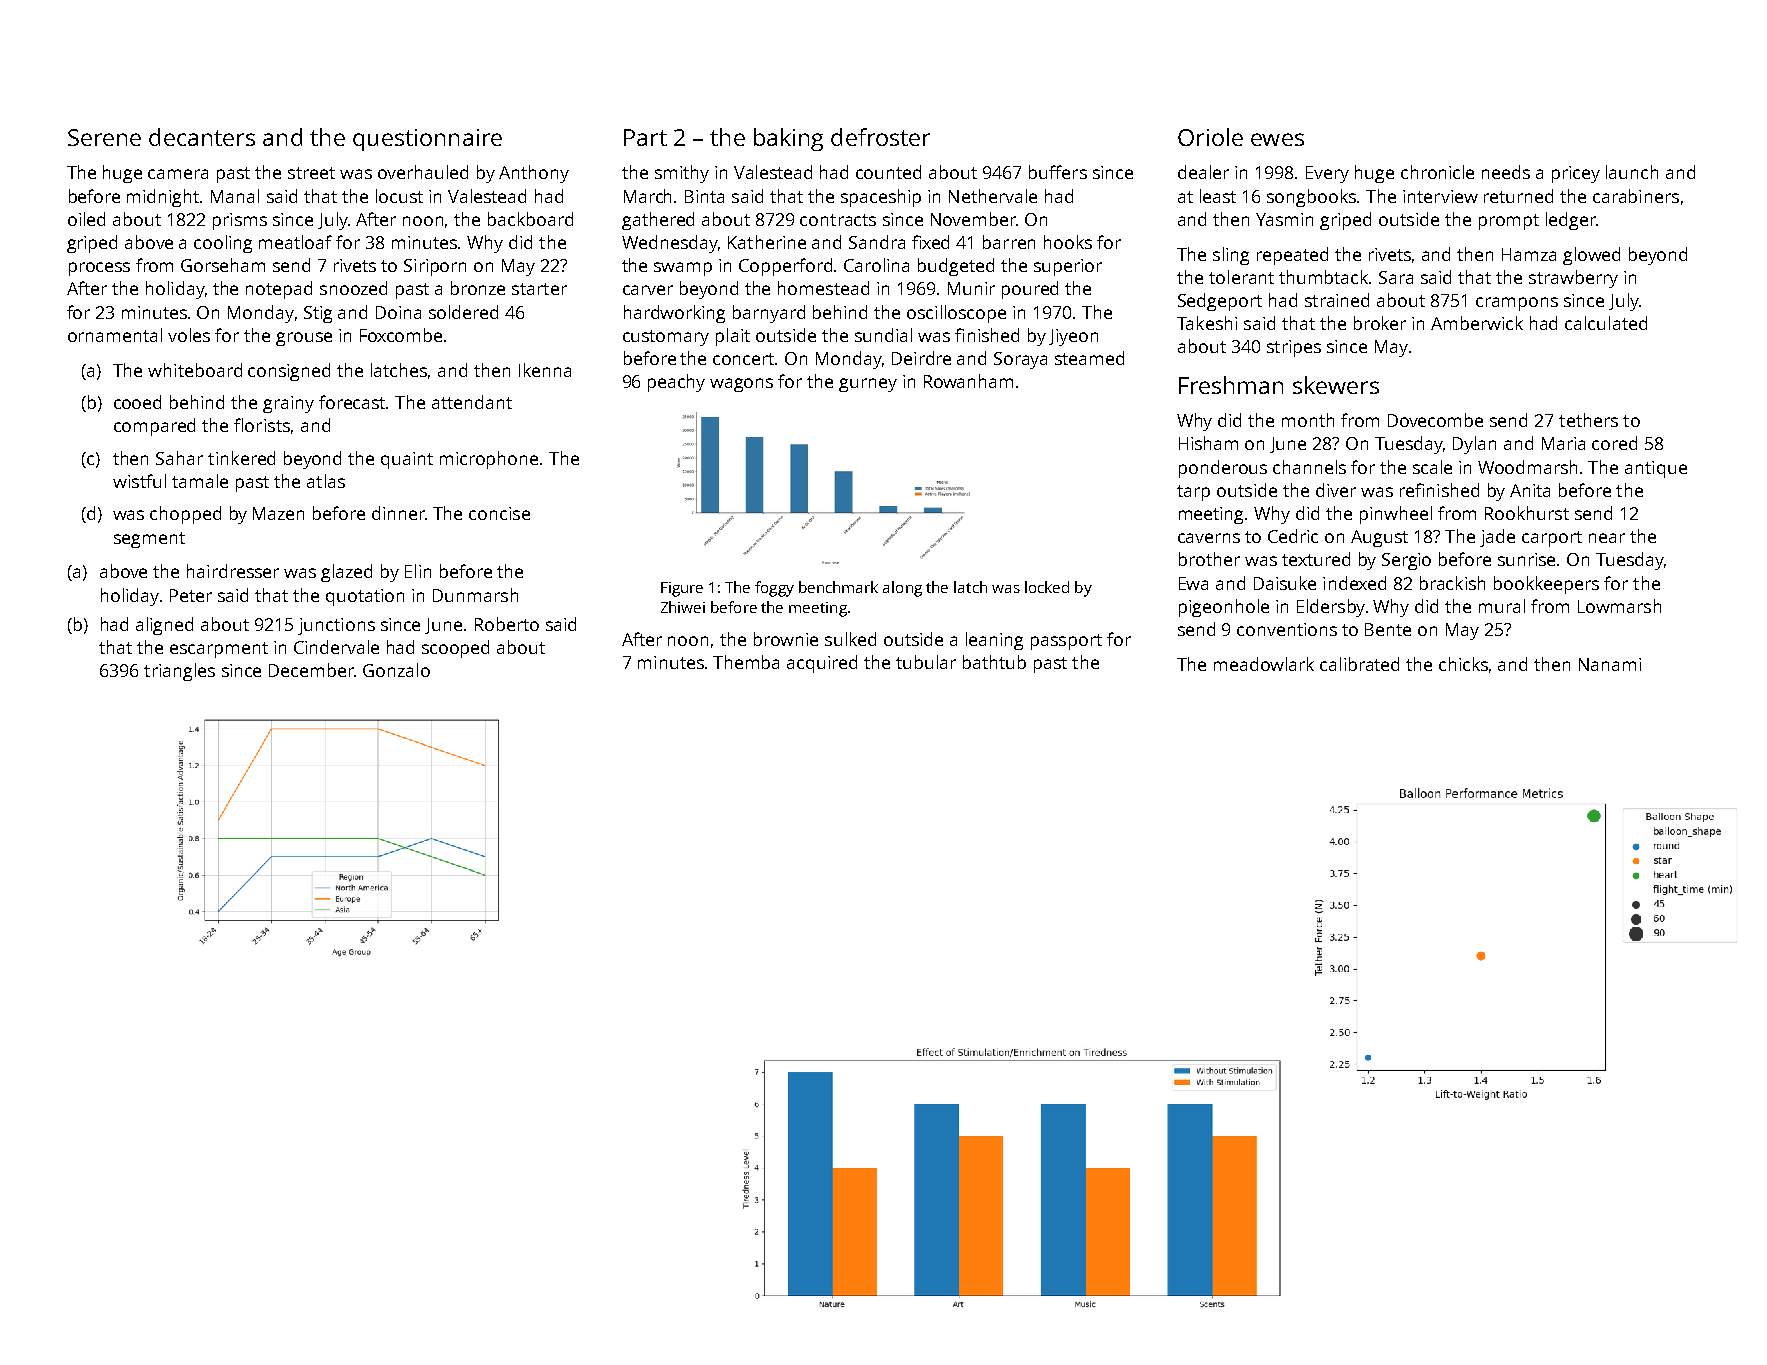 The width and height of the screenshot is (1767, 1365). I want to click on concise, so click(499, 513).
